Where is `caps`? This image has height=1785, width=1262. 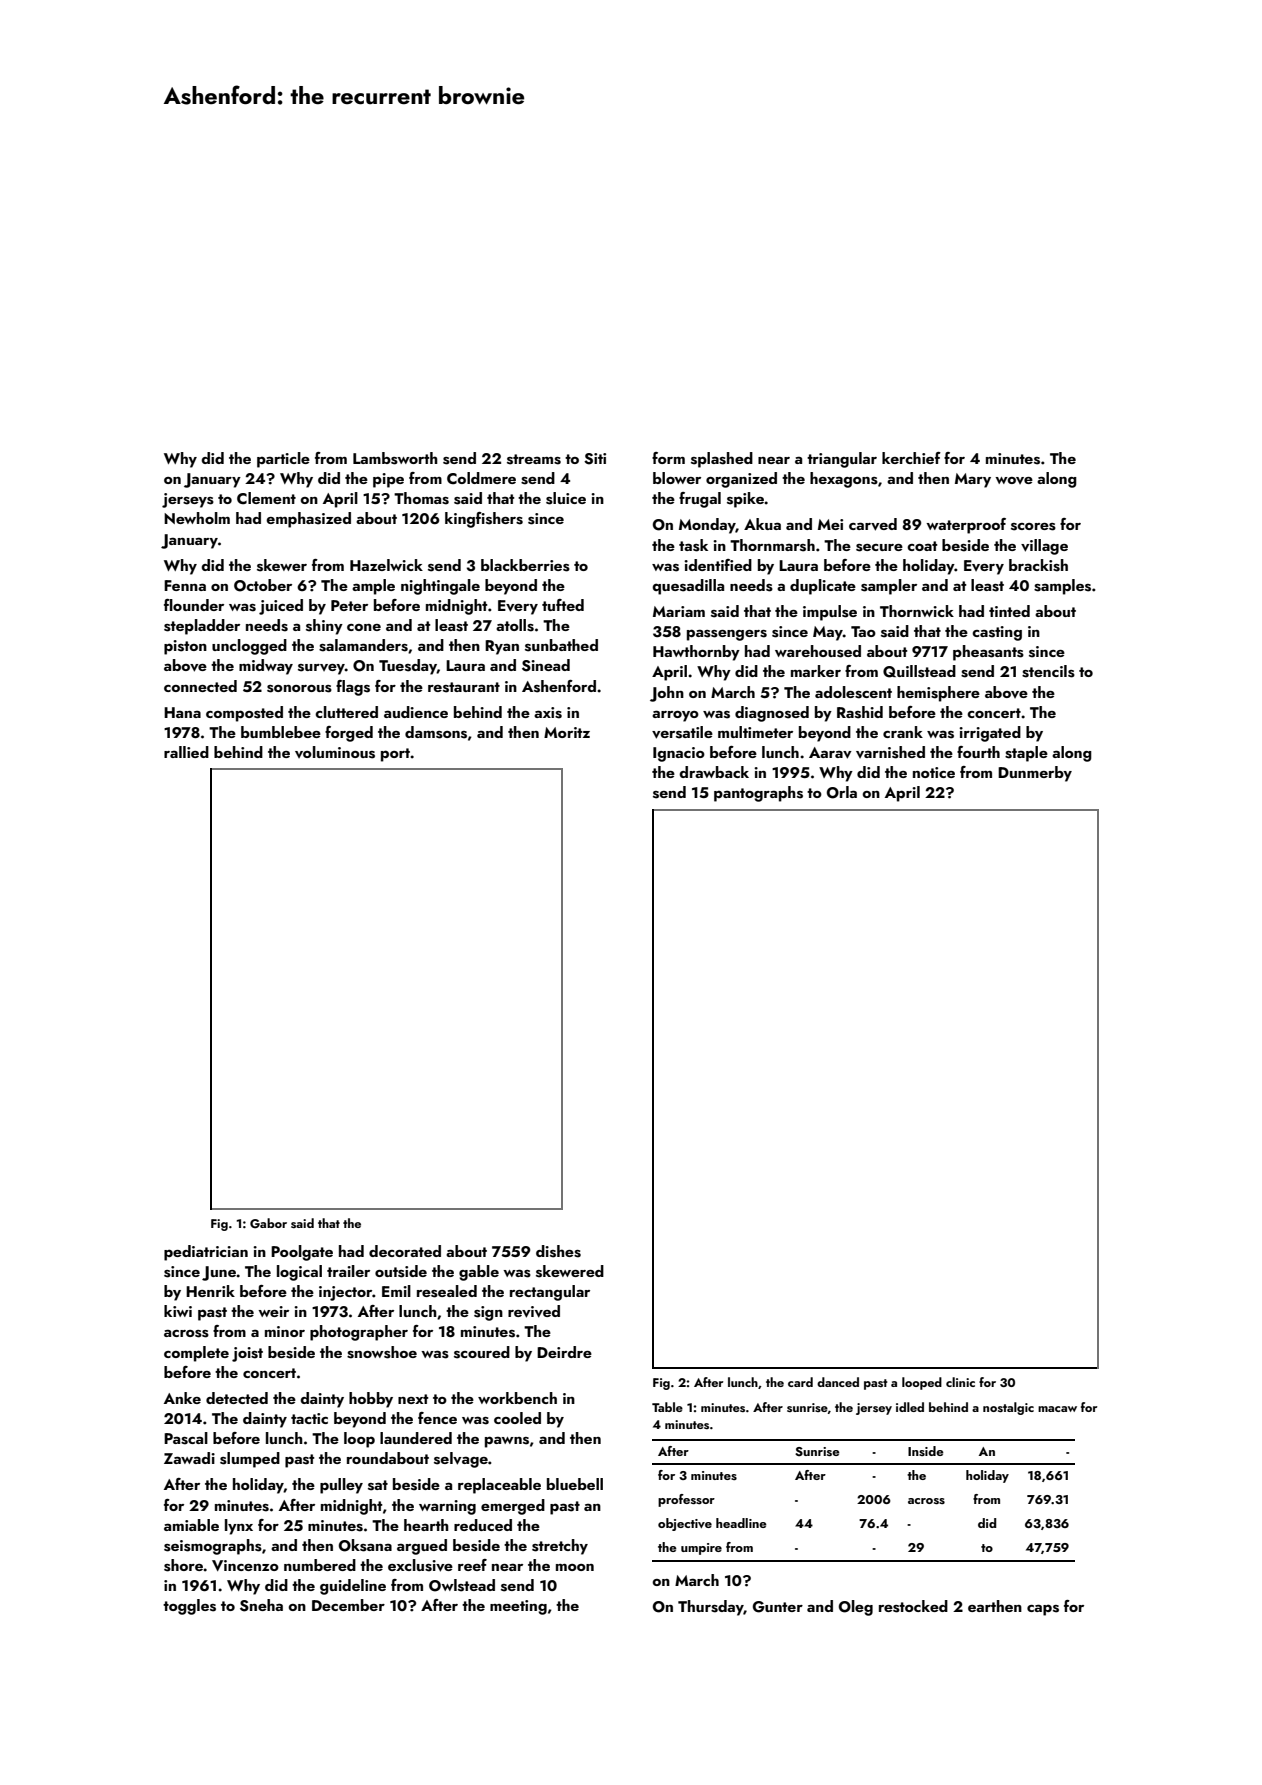
caps is located at coordinates (1043, 1610).
